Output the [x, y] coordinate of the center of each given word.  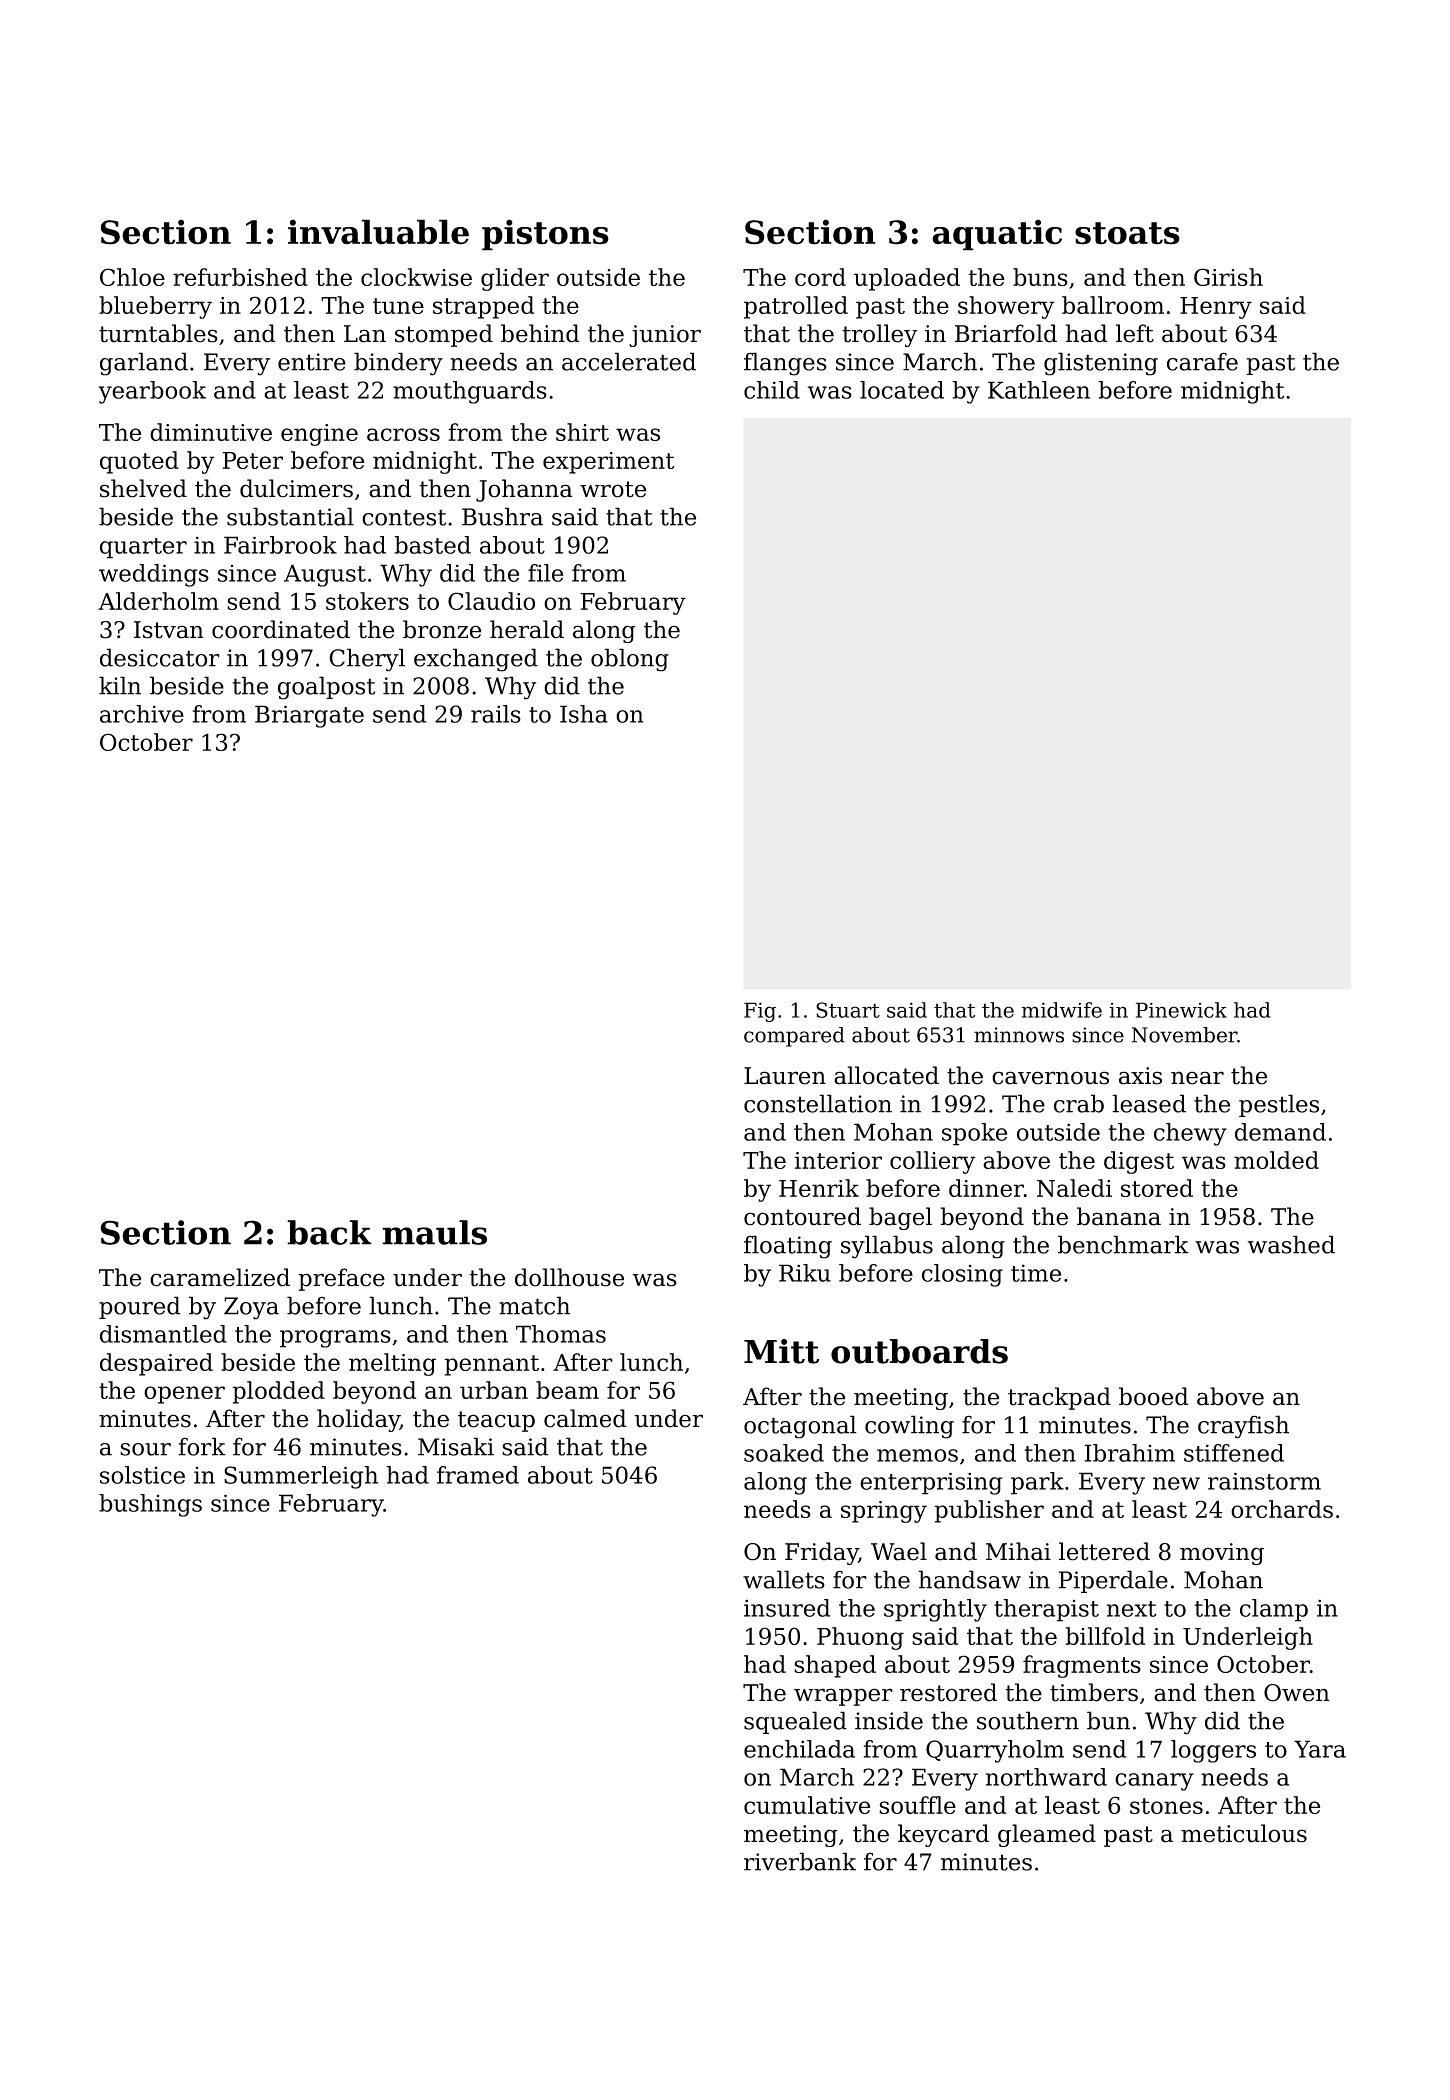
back [329, 1232]
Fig [760, 1012]
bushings [150, 1505]
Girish [1228, 277]
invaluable [378, 232]
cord [820, 277]
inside [889, 1720]
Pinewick [1181, 1010]
